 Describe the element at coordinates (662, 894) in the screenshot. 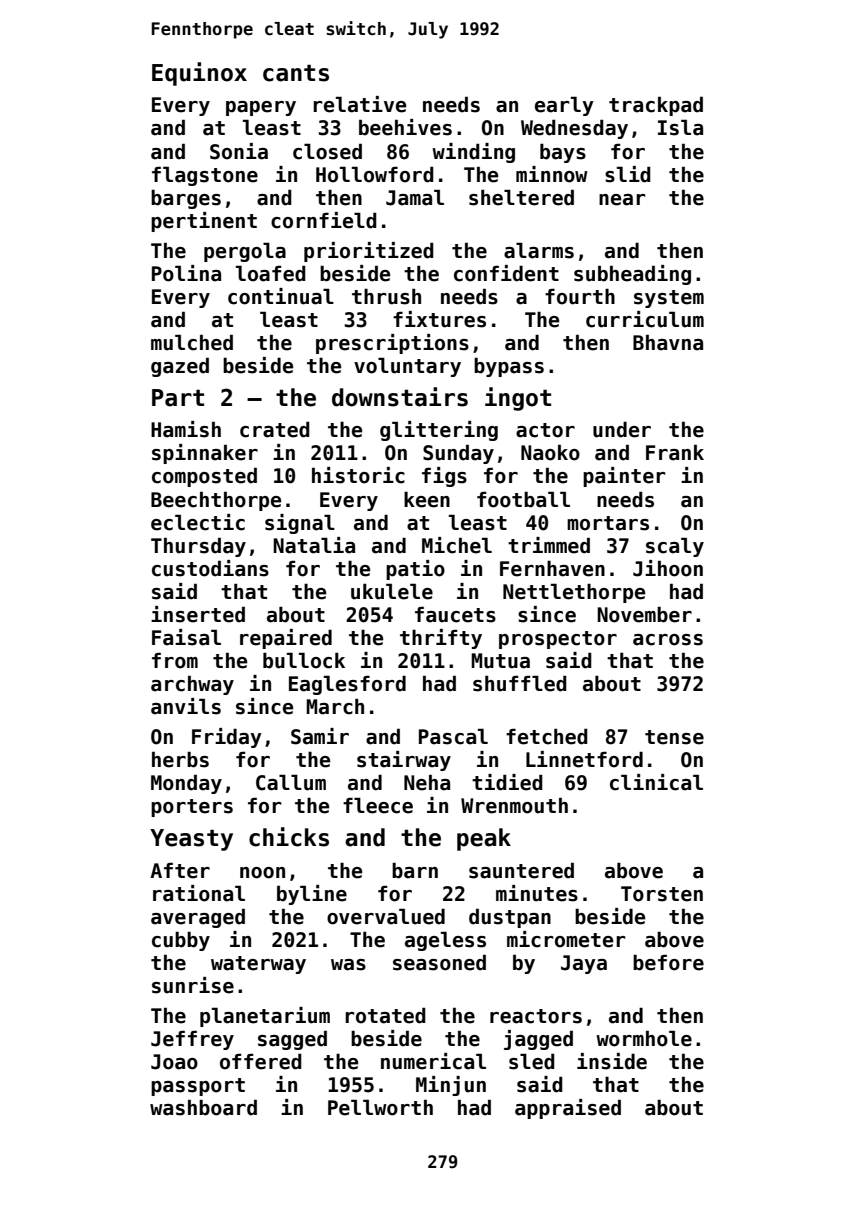

I see `Torsten` at that location.
